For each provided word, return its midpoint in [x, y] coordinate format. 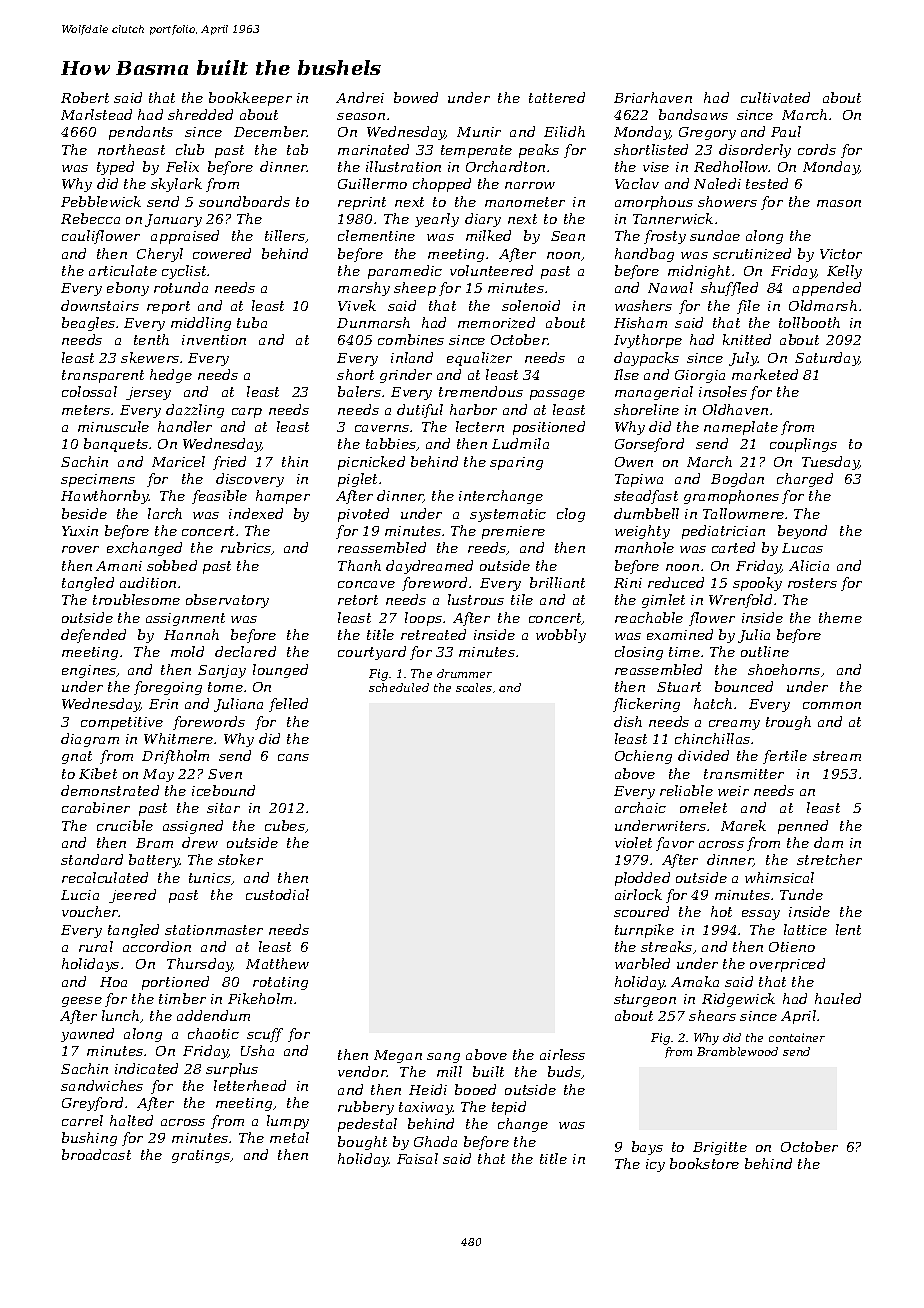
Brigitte [720, 1148]
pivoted [363, 515]
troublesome [136, 599]
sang [443, 1058]
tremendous [481, 391]
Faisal [417, 1158]
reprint [362, 203]
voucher [90, 911]
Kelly [844, 272]
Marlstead [96, 114]
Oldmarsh [823, 305]
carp [247, 413]
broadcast [96, 1154]
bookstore [704, 1163]
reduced [676, 582]
